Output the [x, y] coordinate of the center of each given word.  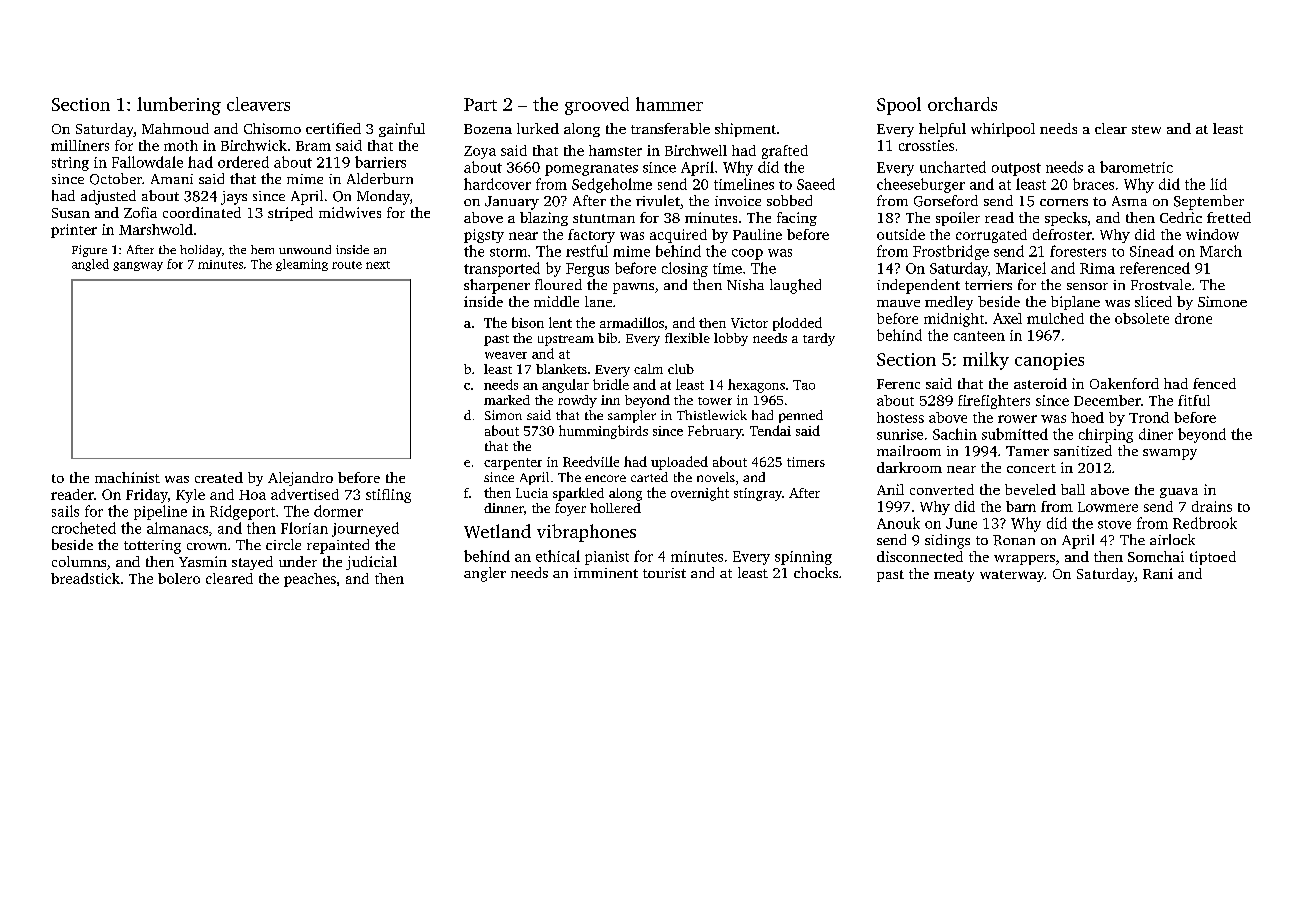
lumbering [179, 106]
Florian [304, 528]
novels [716, 477]
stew [1146, 129]
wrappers [1024, 560]
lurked [538, 128]
